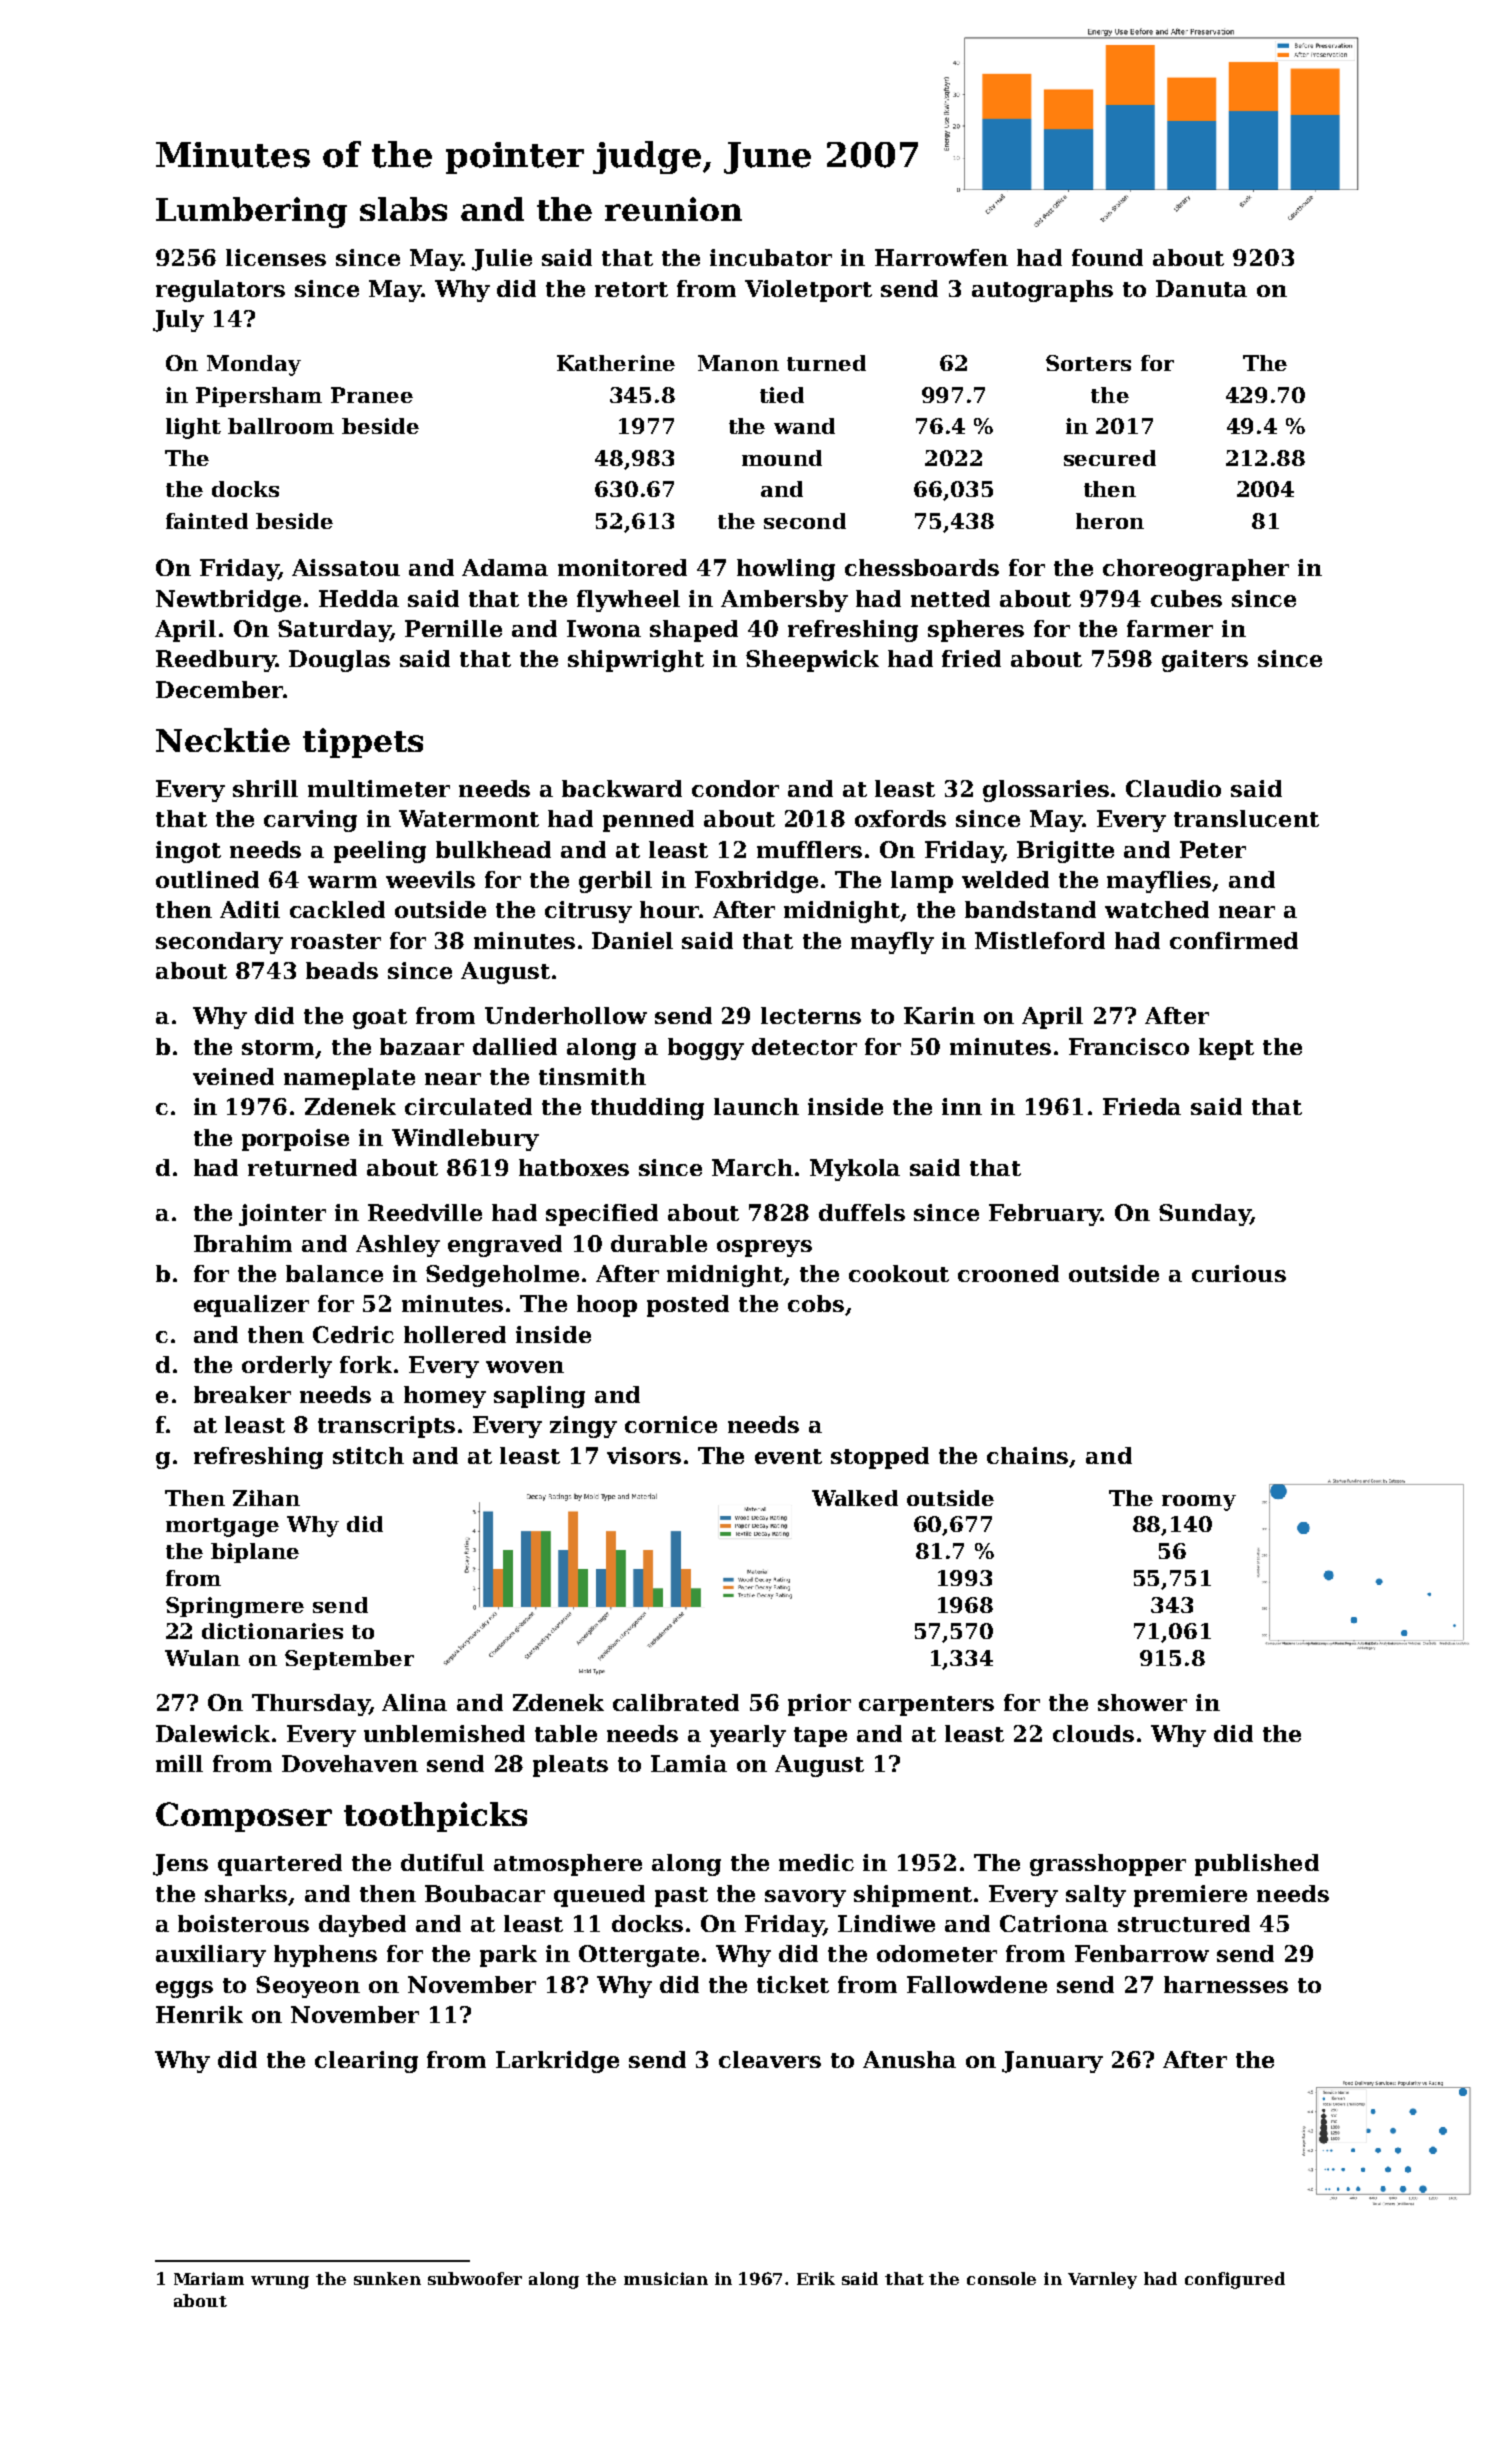 Image resolution: width=1496 pixels, height=2464 pixels. Describe the element at coordinates (366, 2062) in the page. I see `clearing` at that location.
